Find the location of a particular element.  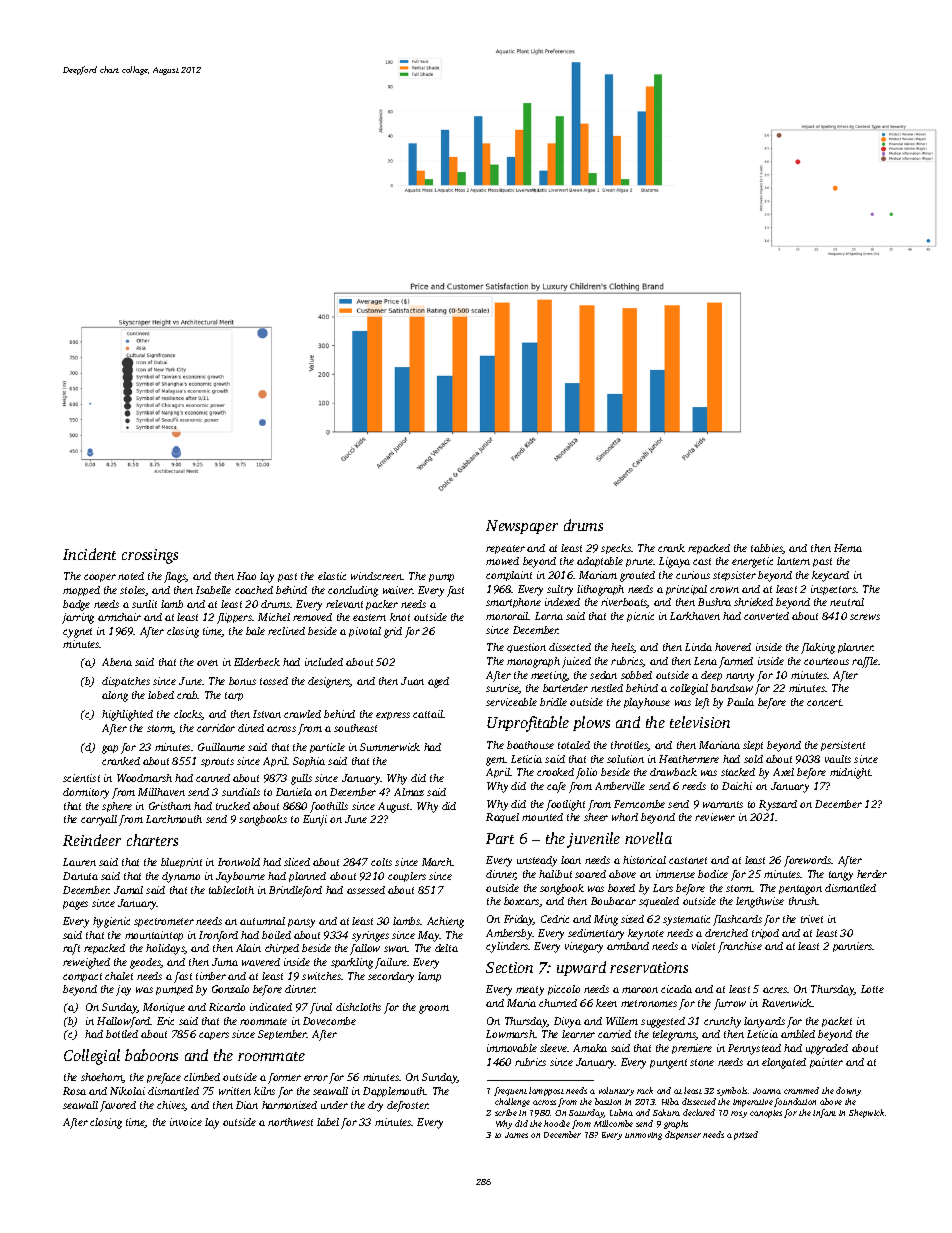

cafe is located at coordinates (556, 787).
